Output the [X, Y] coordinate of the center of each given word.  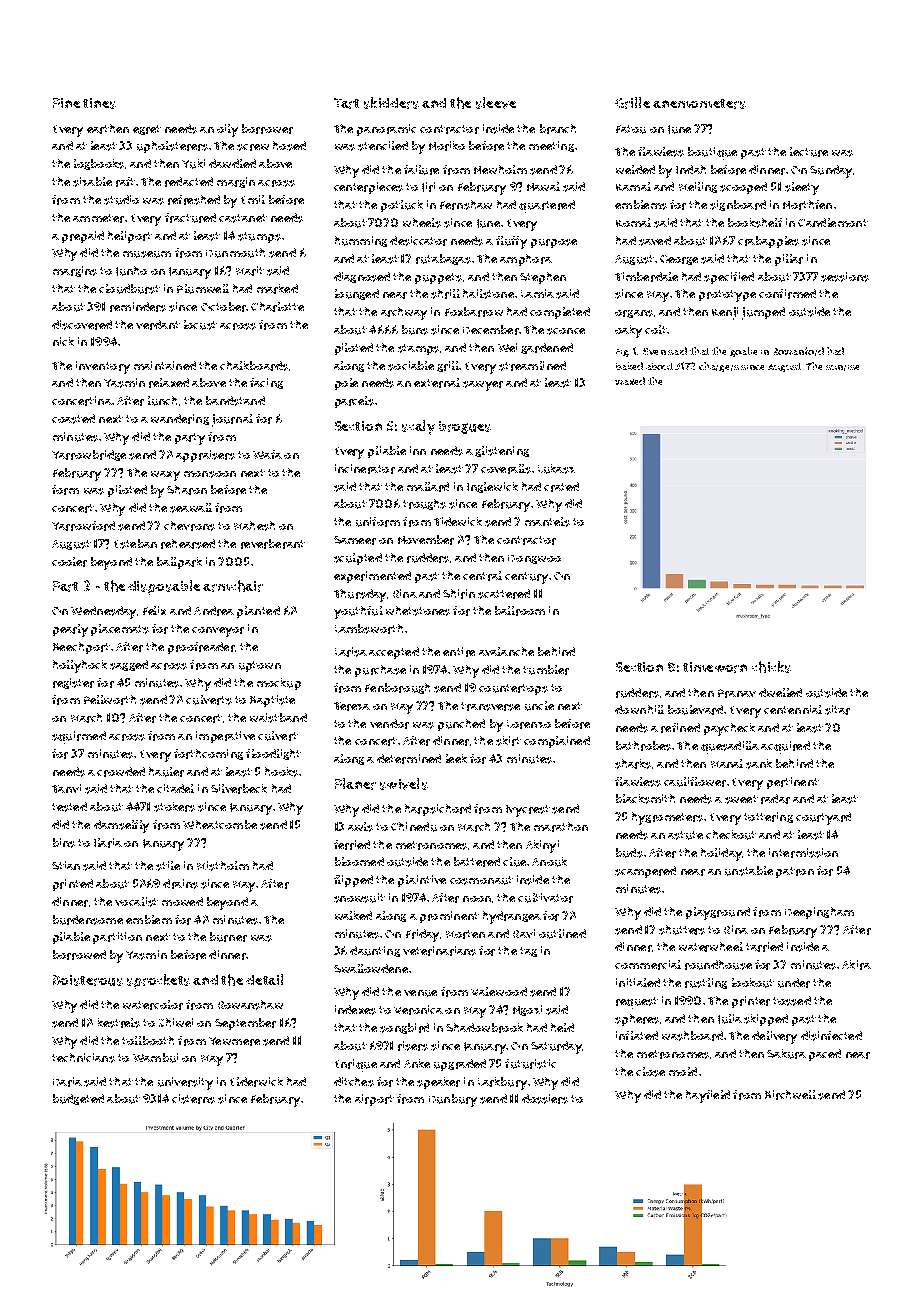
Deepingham [819, 913]
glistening [502, 451]
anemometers [699, 104]
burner [228, 937]
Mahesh [254, 526]
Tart [346, 103]
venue [420, 993]
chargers [719, 367]
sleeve [496, 103]
